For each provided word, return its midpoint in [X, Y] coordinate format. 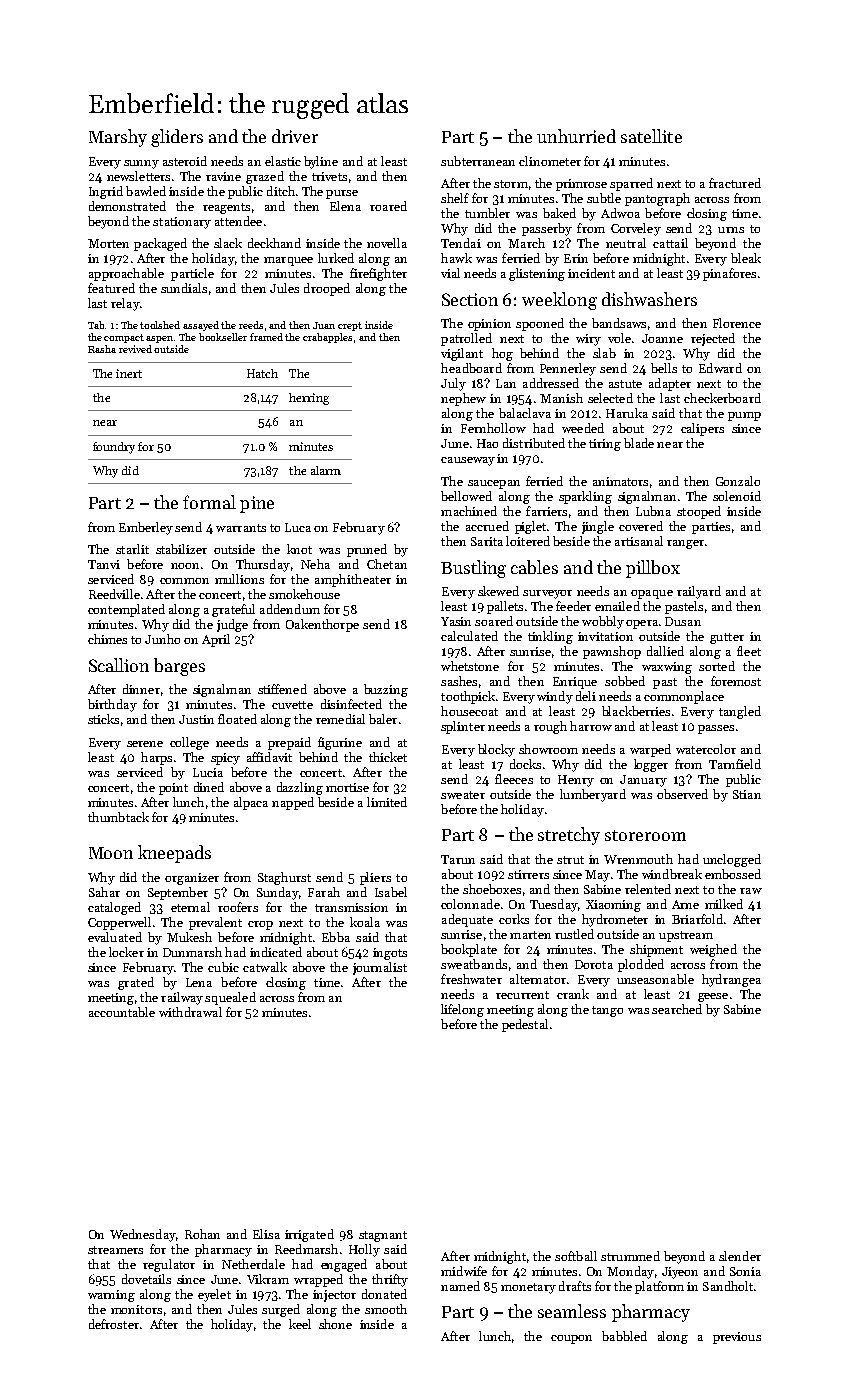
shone [335, 1324]
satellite [651, 136]
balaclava [525, 413]
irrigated [309, 1235]
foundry [114, 448]
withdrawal [190, 1012]
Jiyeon [680, 1273]
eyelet [214, 1295]
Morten [108, 243]
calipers [702, 429]
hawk [456, 258]
